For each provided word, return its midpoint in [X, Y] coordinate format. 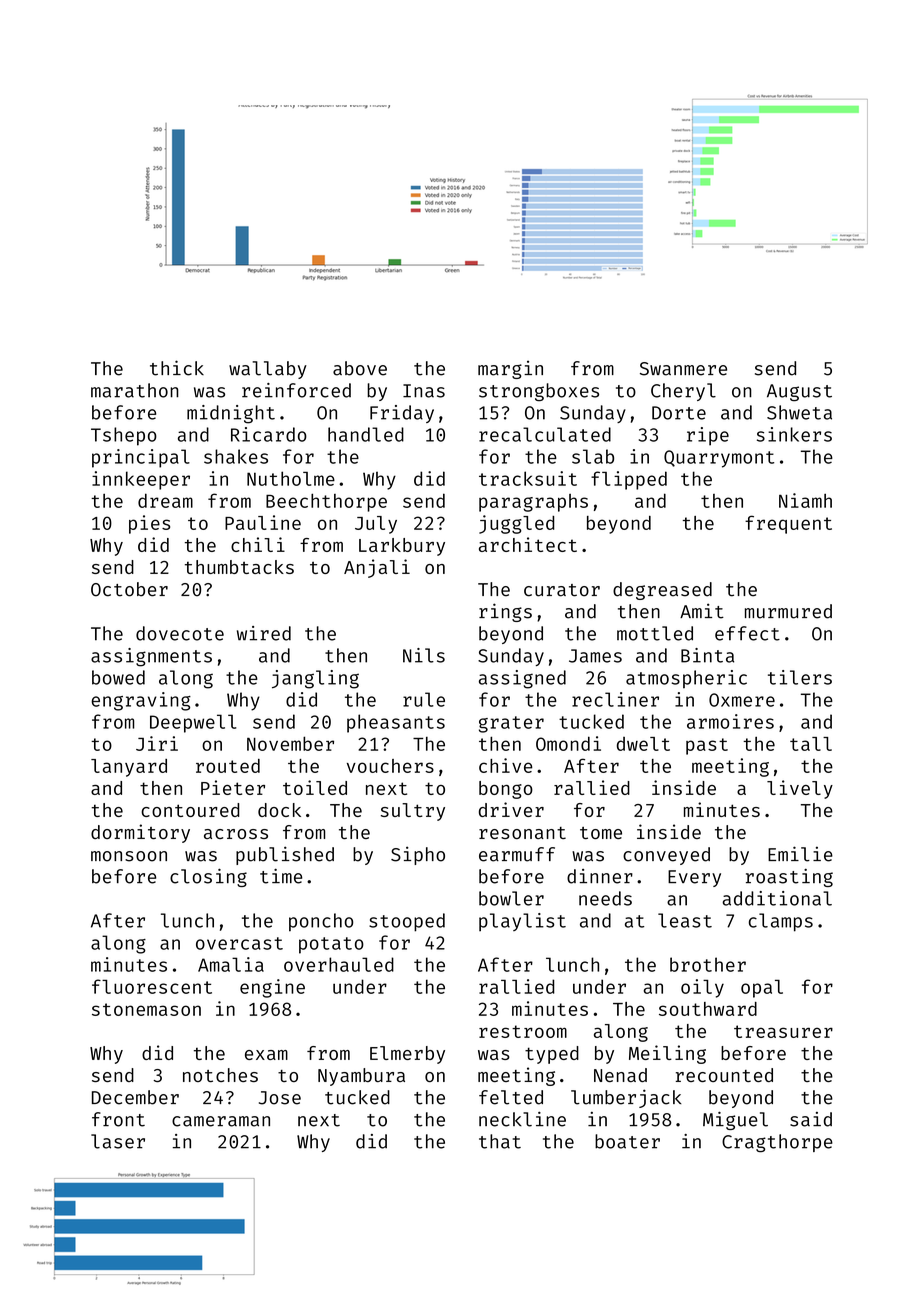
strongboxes [539, 392]
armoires [730, 721]
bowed [118, 677]
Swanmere [683, 369]
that [500, 1141]
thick [177, 368]
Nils [424, 655]
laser [118, 1141]
